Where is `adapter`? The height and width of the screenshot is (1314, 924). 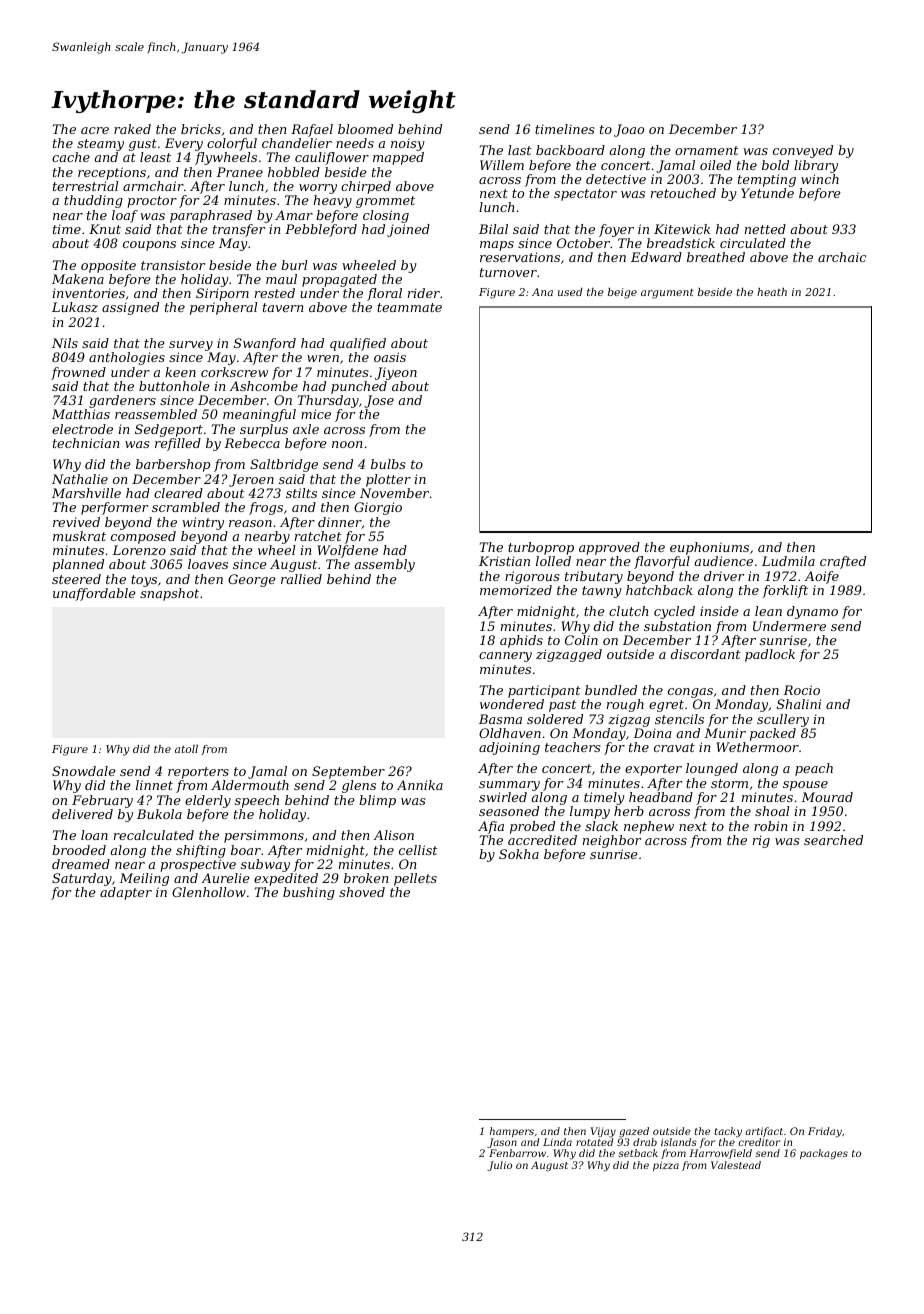 adapter is located at coordinates (126, 893).
